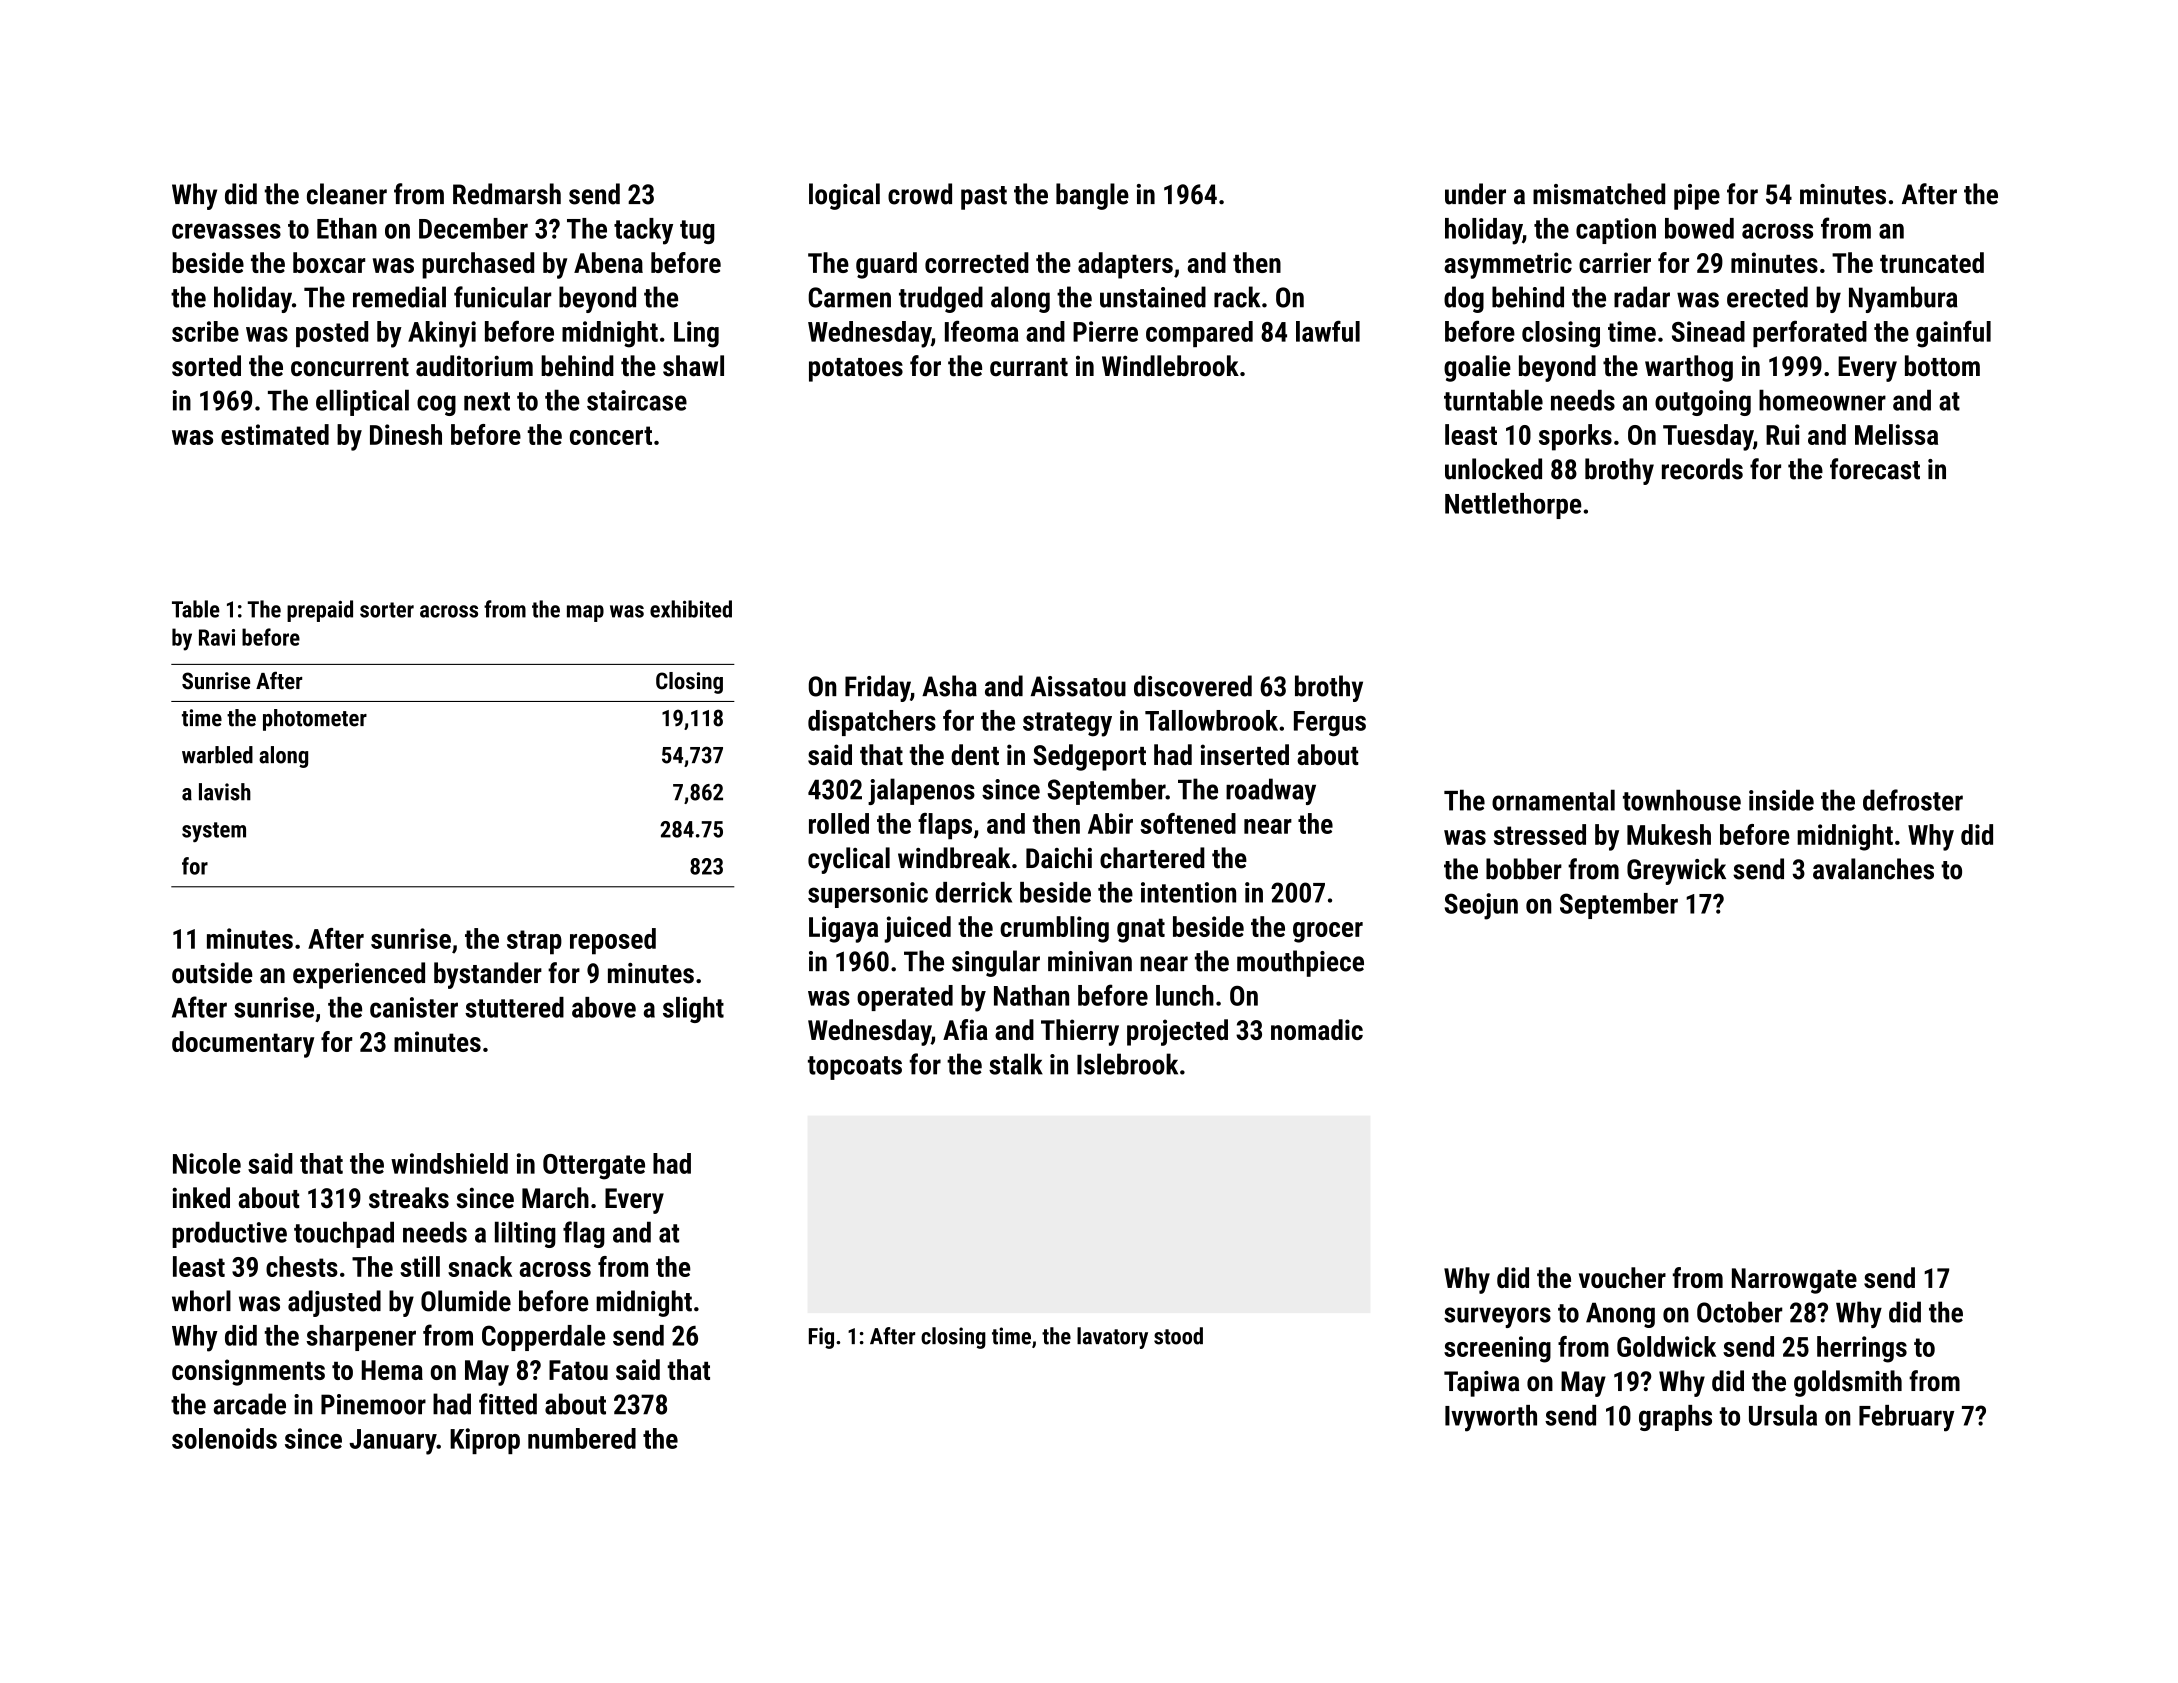  What do you see at coordinates (1599, 194) in the page?
I see `mismatched` at bounding box center [1599, 194].
